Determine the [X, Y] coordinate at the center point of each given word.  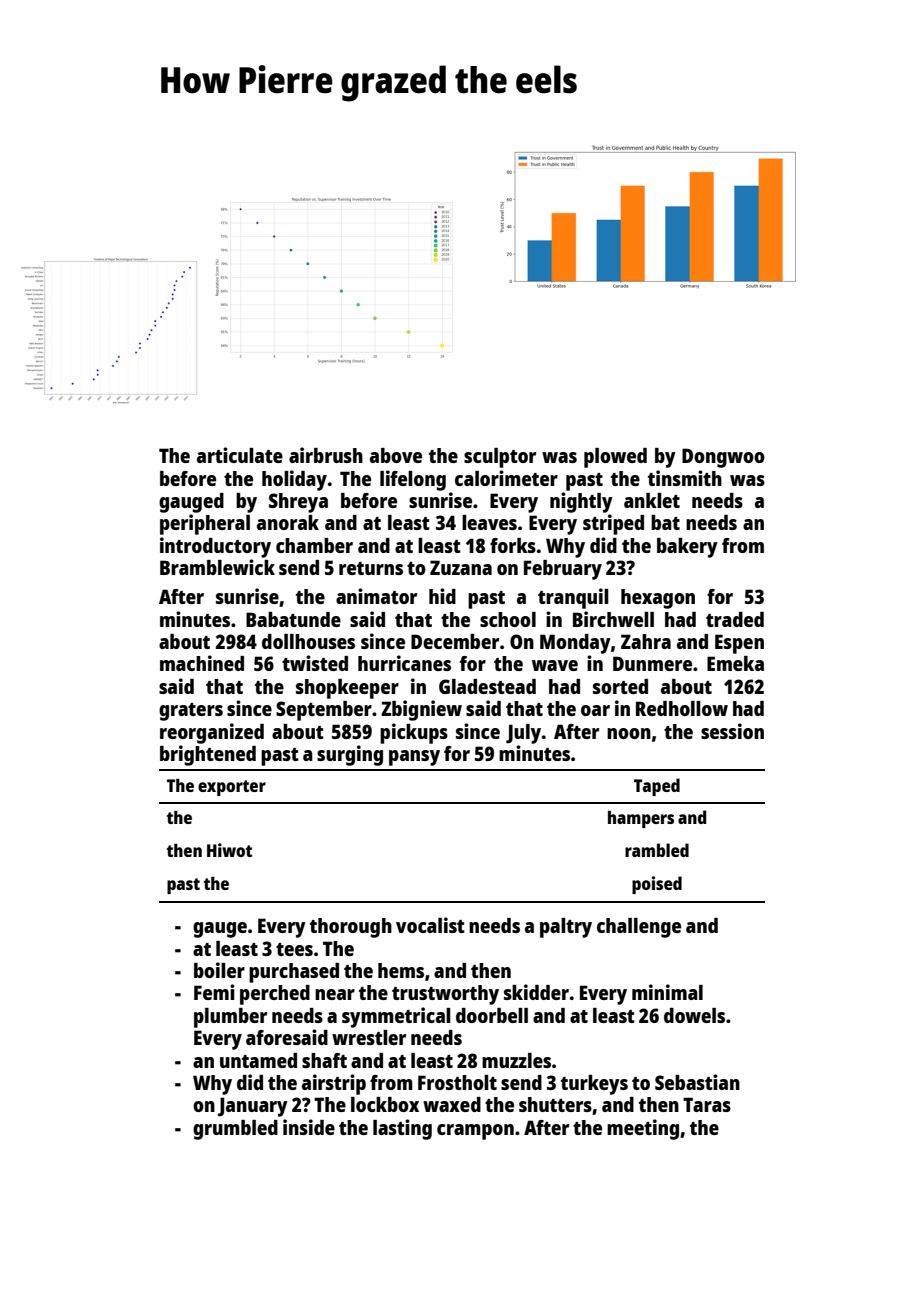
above [396, 455]
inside [309, 1127]
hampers [641, 819]
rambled [657, 850]
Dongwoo [723, 458]
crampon [475, 1132]
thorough [351, 928]
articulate [240, 455]
